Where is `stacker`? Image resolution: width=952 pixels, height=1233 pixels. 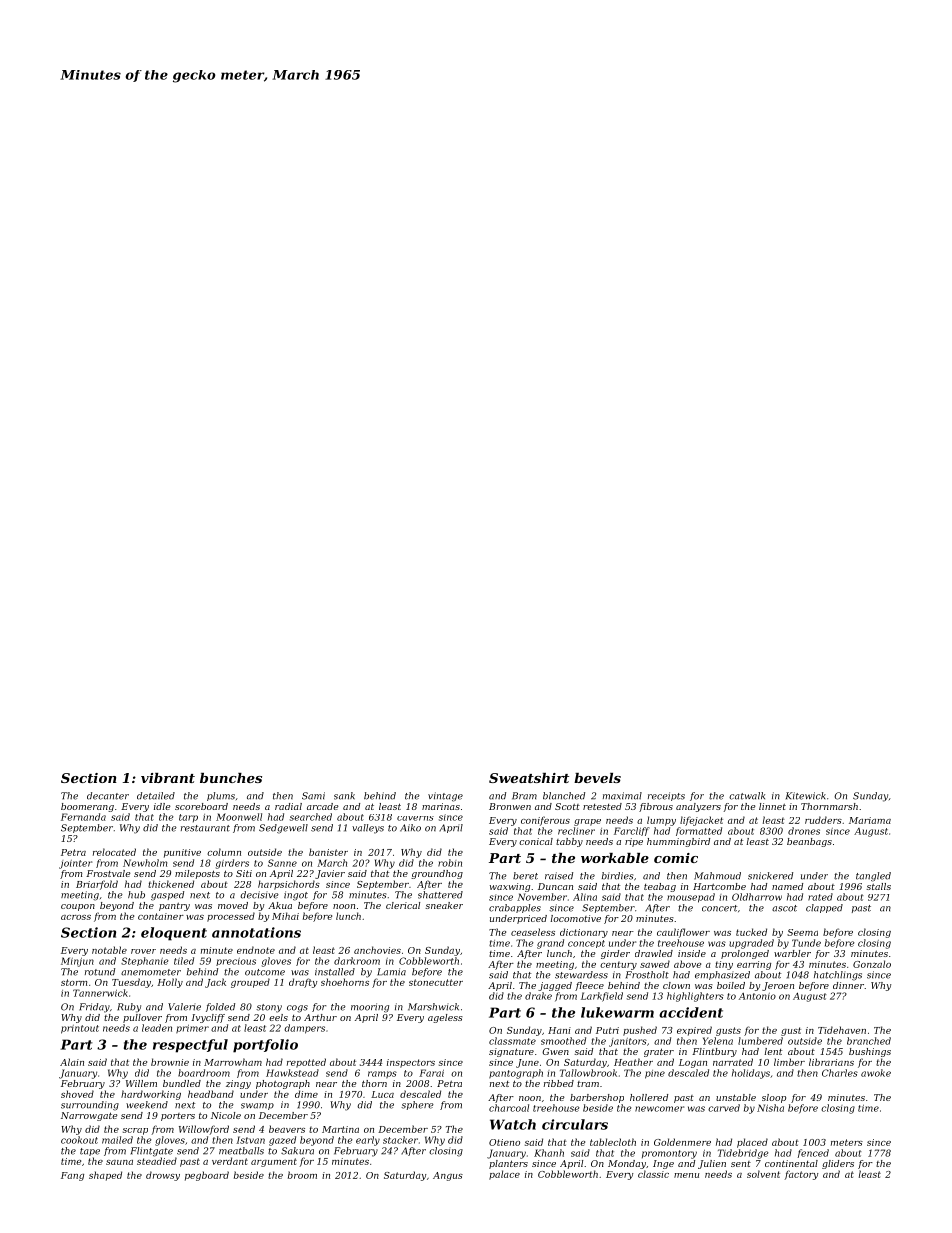
stacker is located at coordinates (400, 1140).
